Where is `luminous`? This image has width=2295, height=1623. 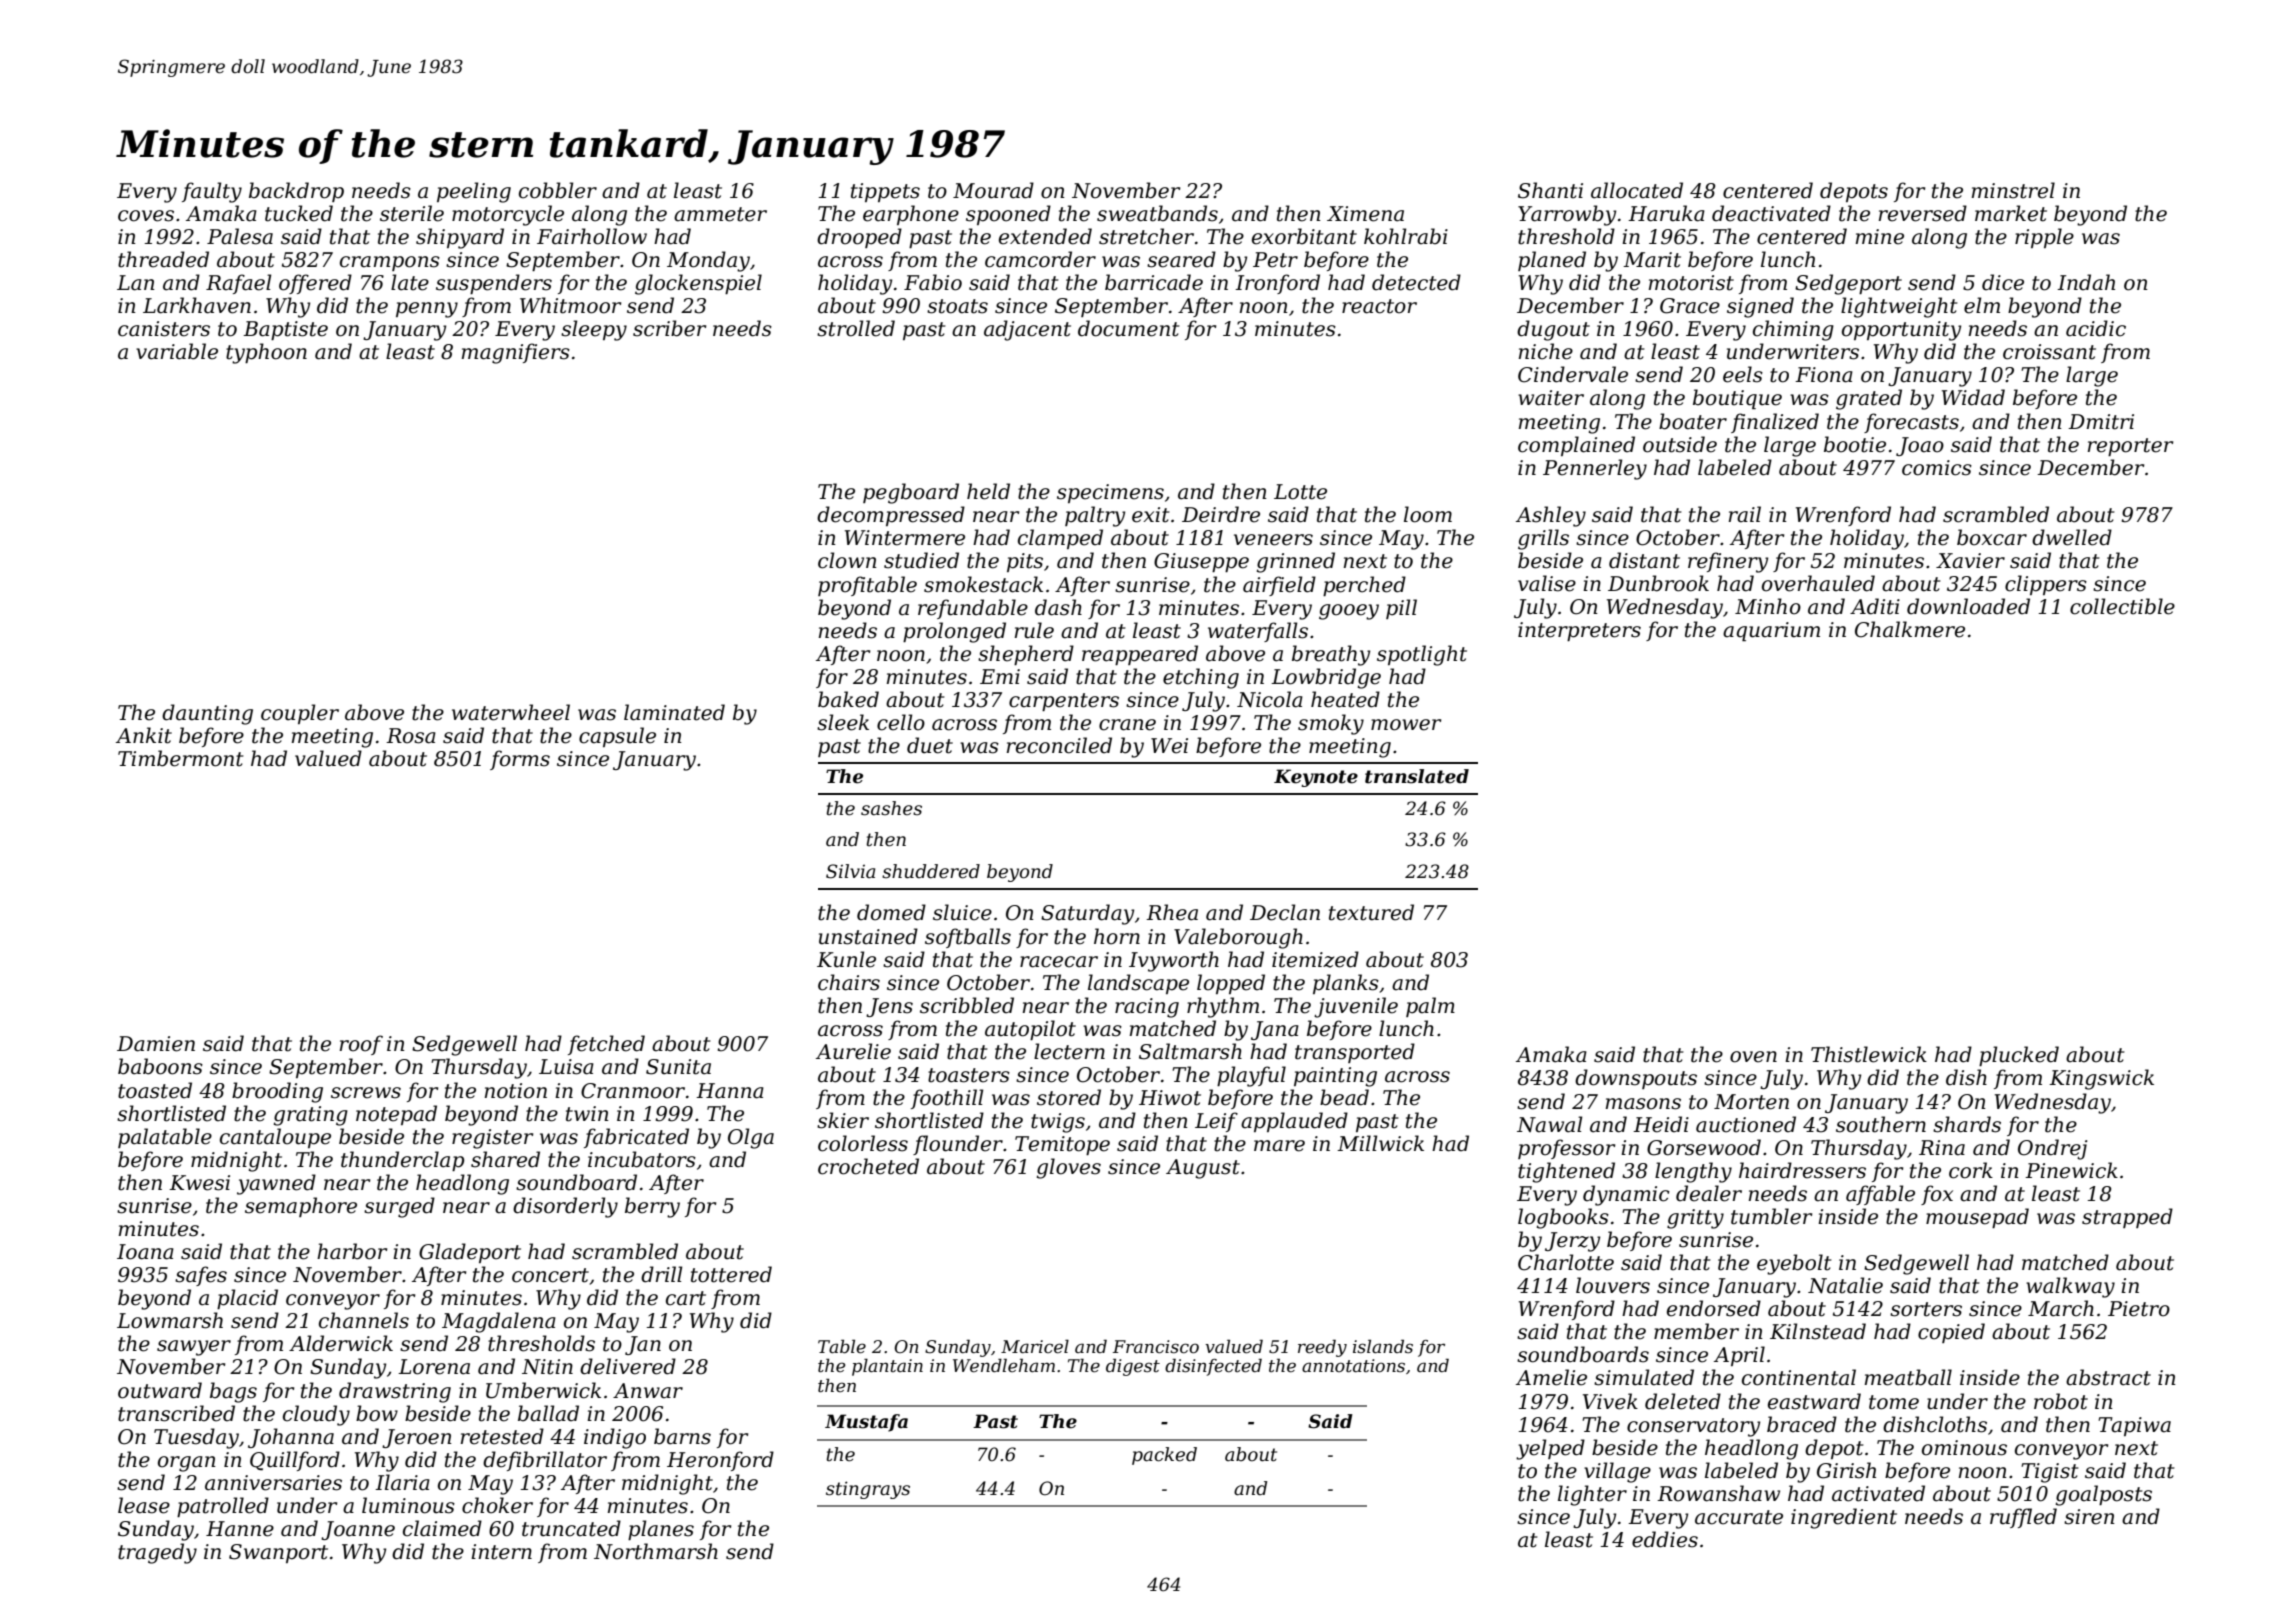 luminous is located at coordinates (408, 1505).
